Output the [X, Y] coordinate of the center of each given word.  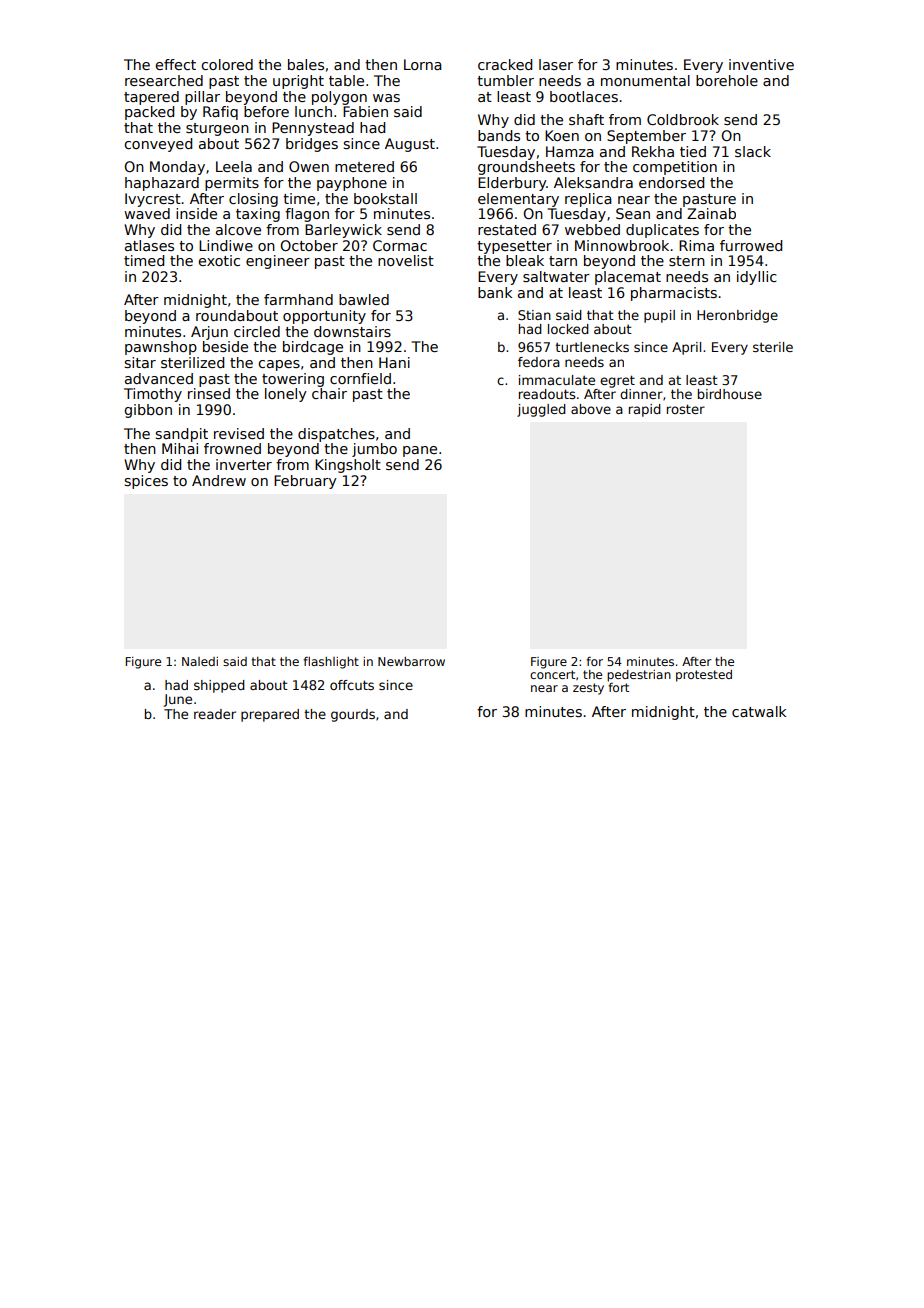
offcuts [352, 685]
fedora [539, 362]
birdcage [313, 348]
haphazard [162, 184]
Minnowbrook [622, 245]
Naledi [200, 661]
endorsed [671, 182]
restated [507, 229]
